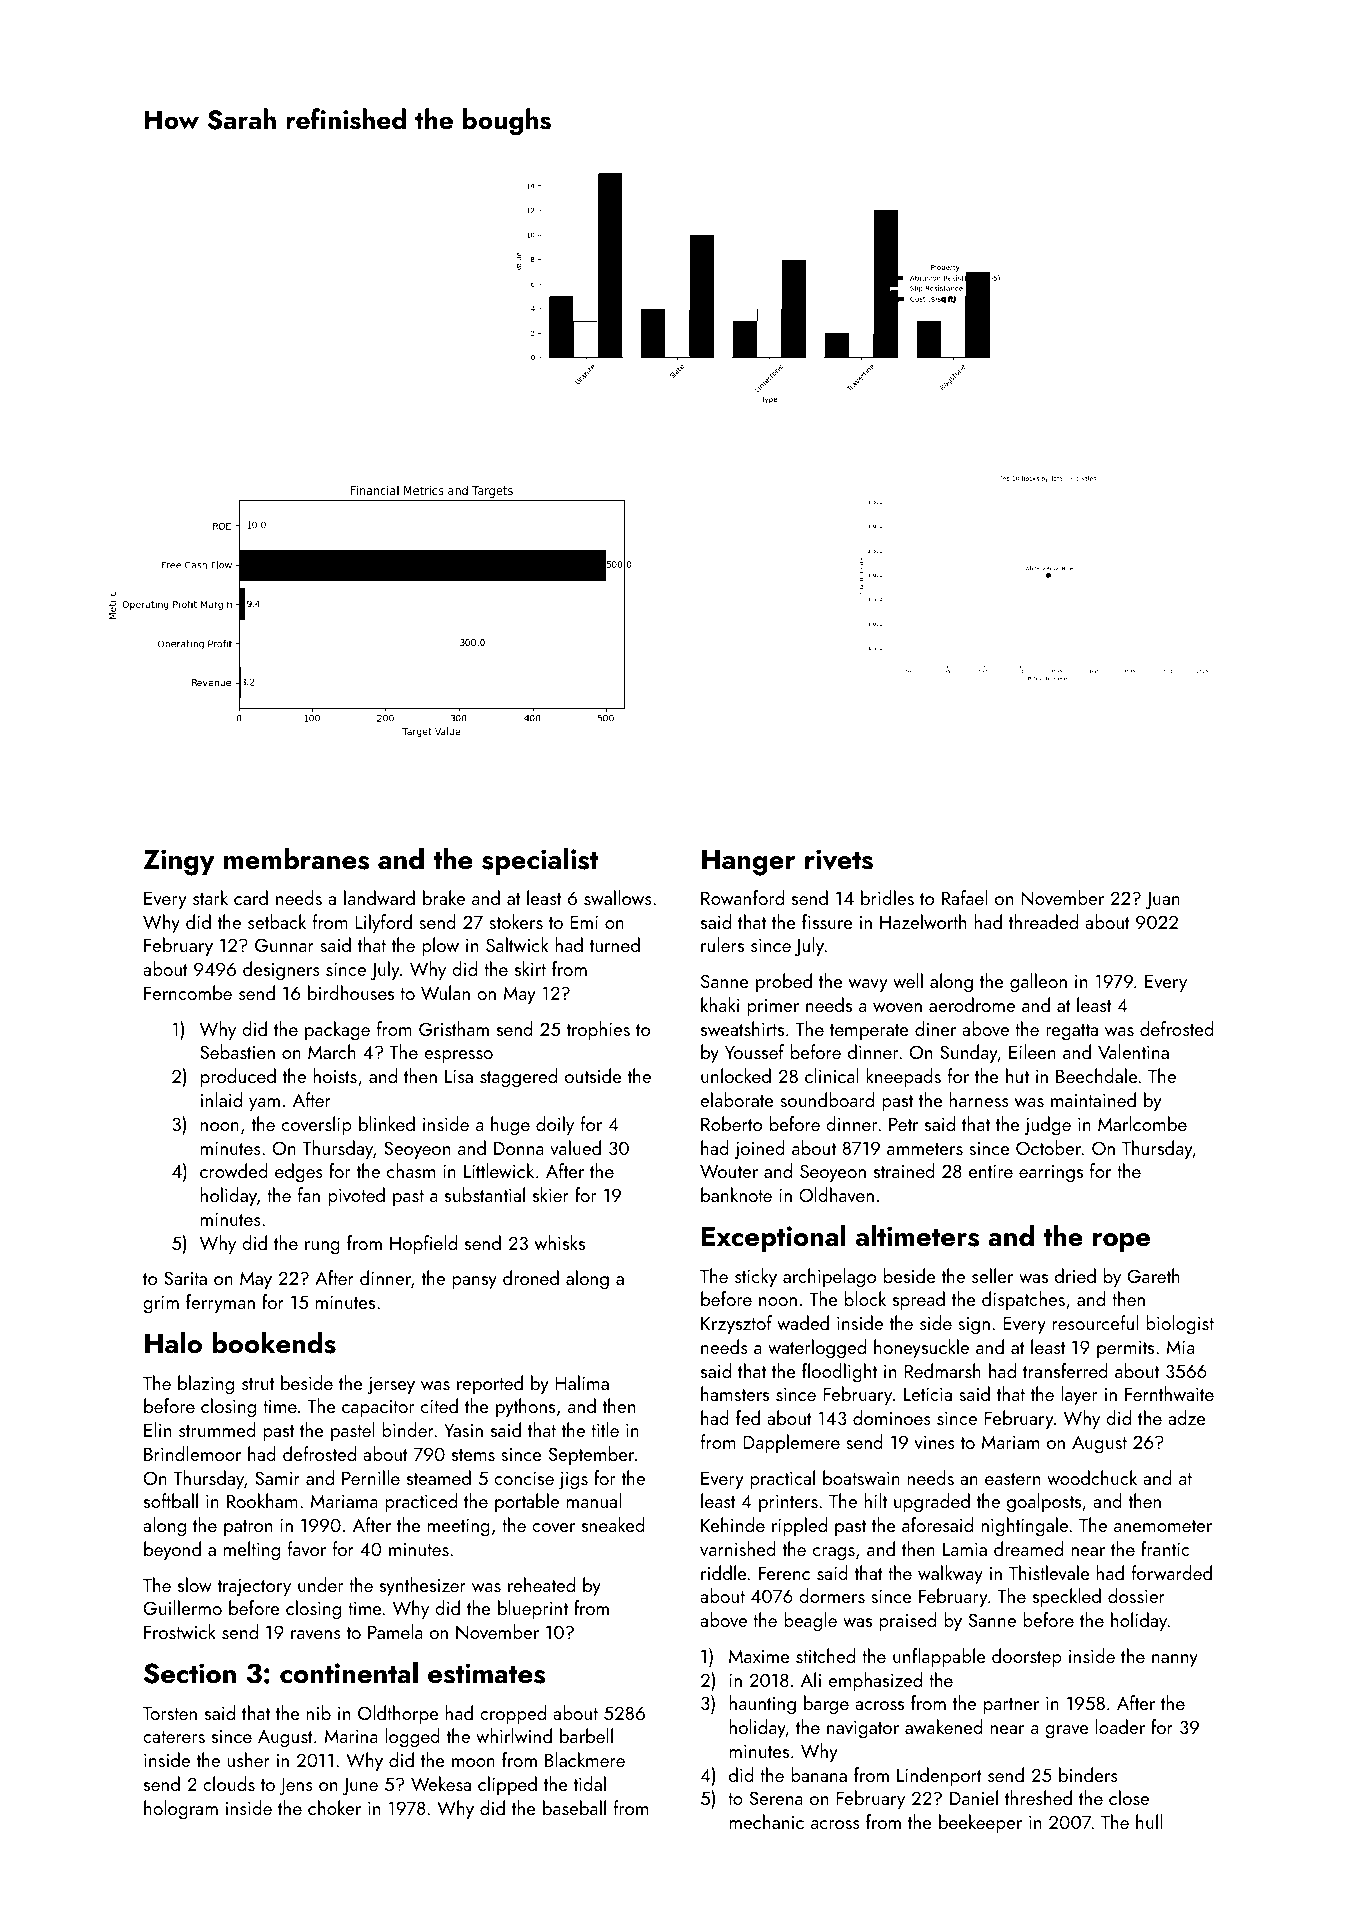  What do you see at coordinates (1125, 1349) in the screenshot?
I see `permits` at bounding box center [1125, 1349].
